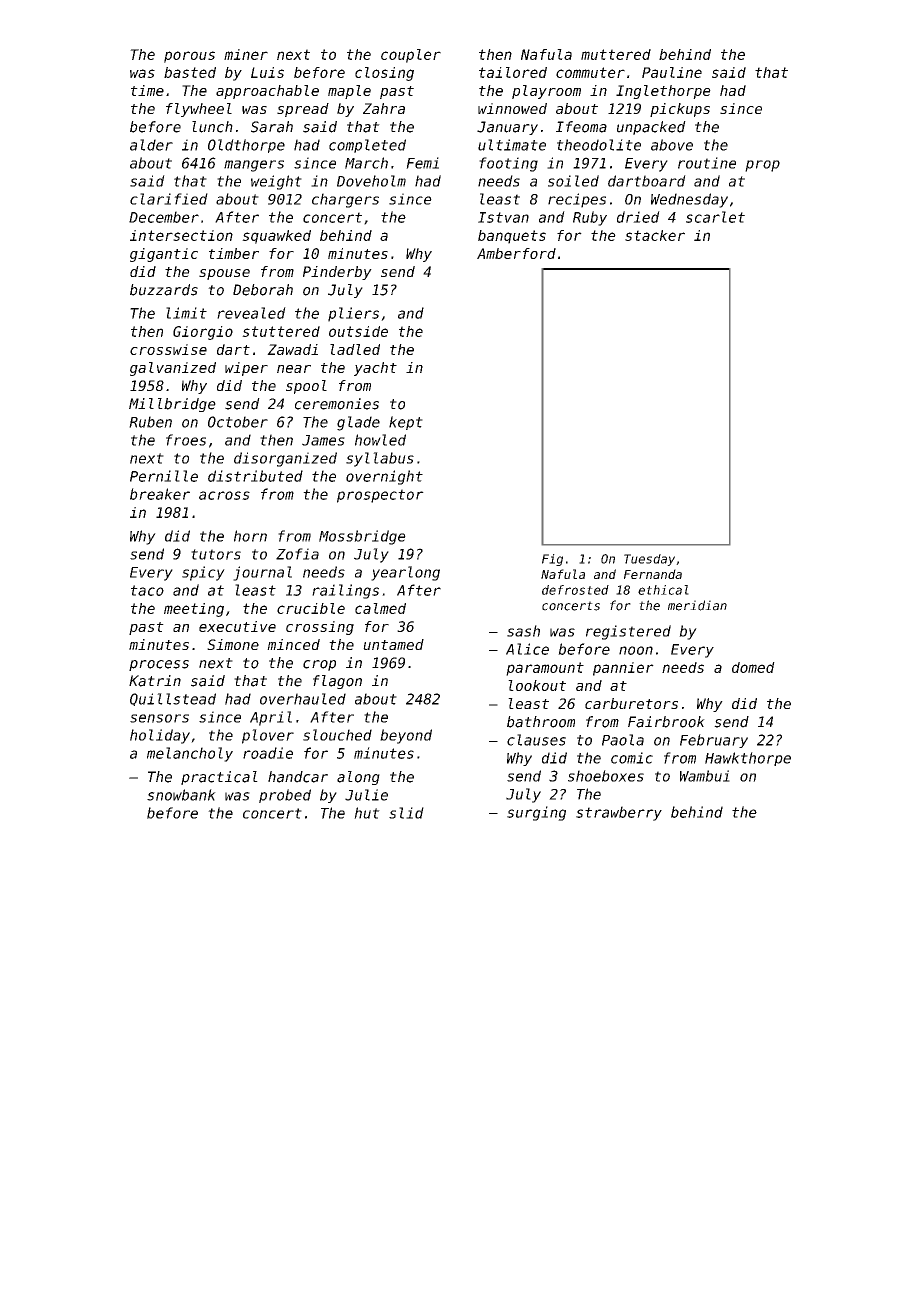  Describe the element at coordinates (653, 574) in the image. I see `Fernanda` at that location.
